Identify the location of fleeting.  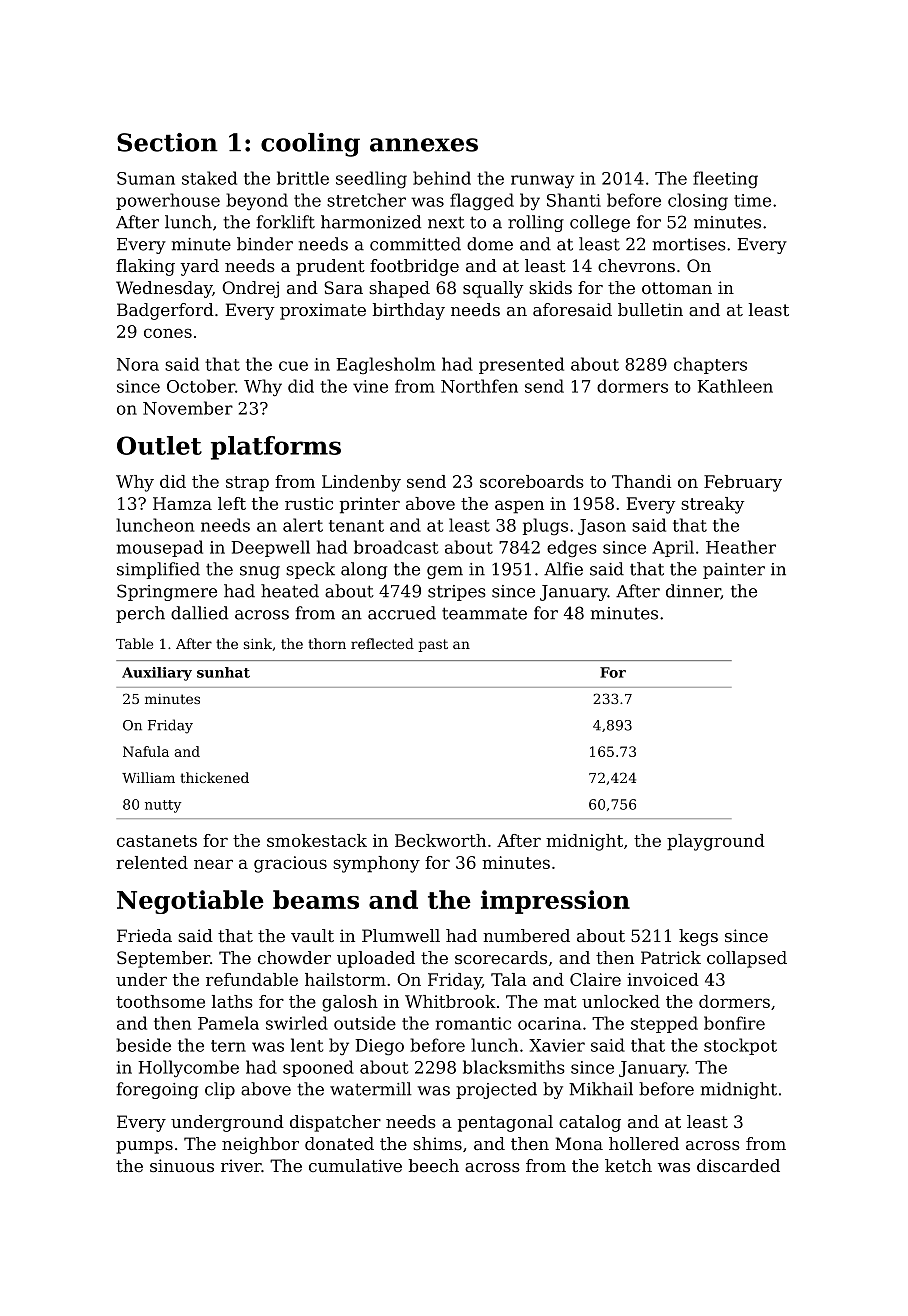
(725, 180).
